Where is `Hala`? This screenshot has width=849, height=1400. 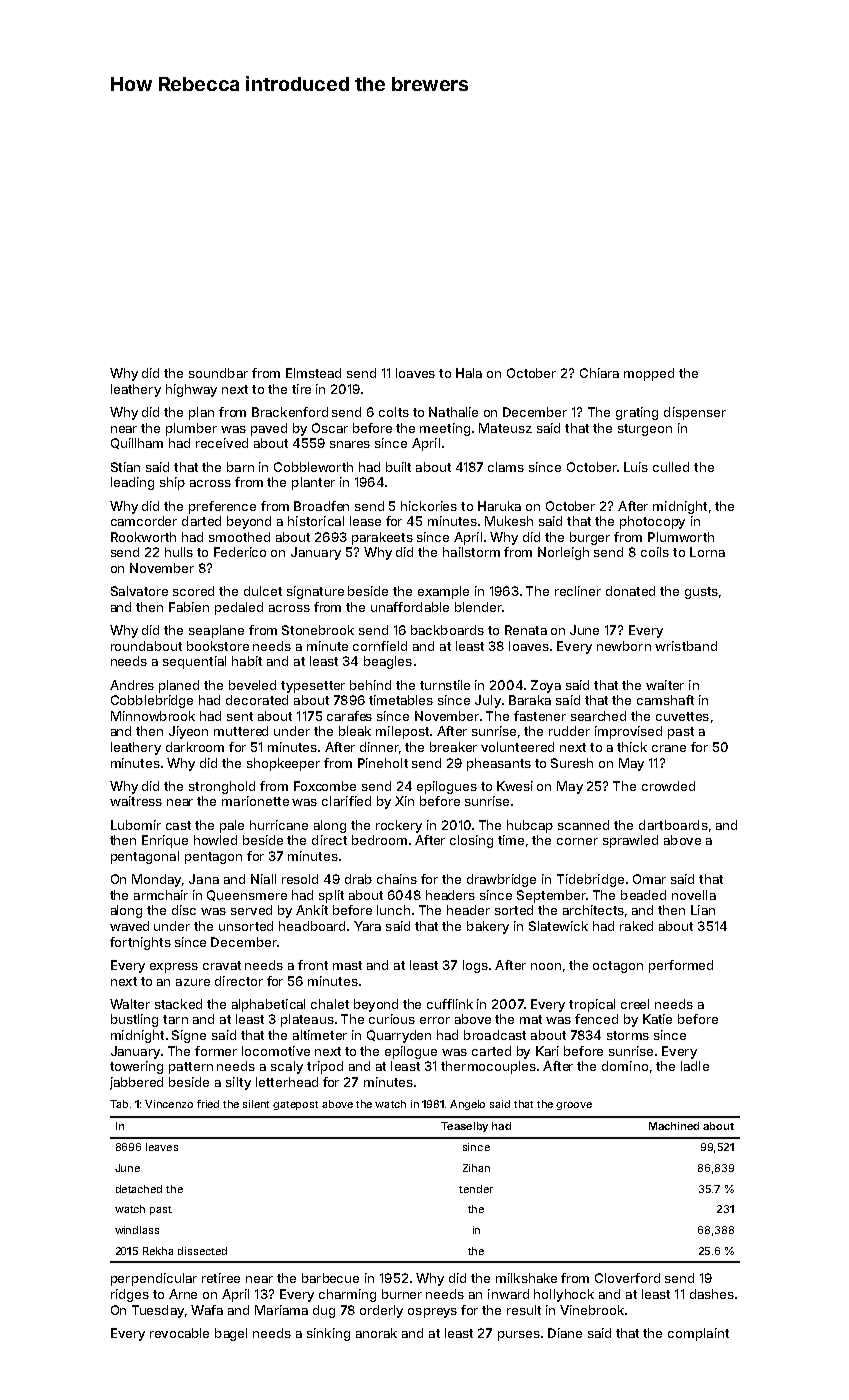 Hala is located at coordinates (469, 373).
